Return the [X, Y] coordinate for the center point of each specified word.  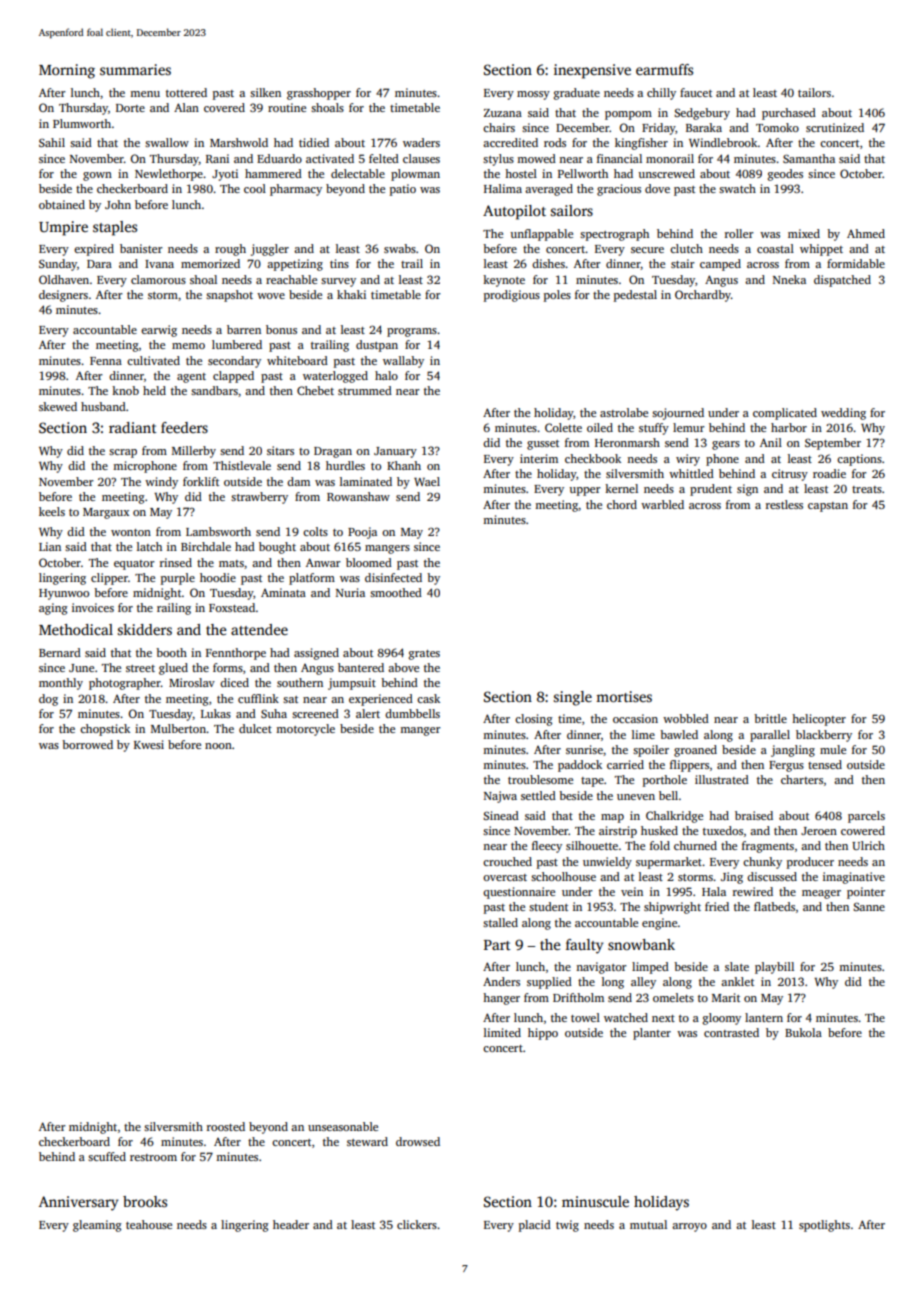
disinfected [393, 577]
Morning [67, 71]
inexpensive [592, 71]
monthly [61, 684]
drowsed [418, 1141]
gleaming [97, 1226]
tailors [814, 92]
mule [833, 749]
